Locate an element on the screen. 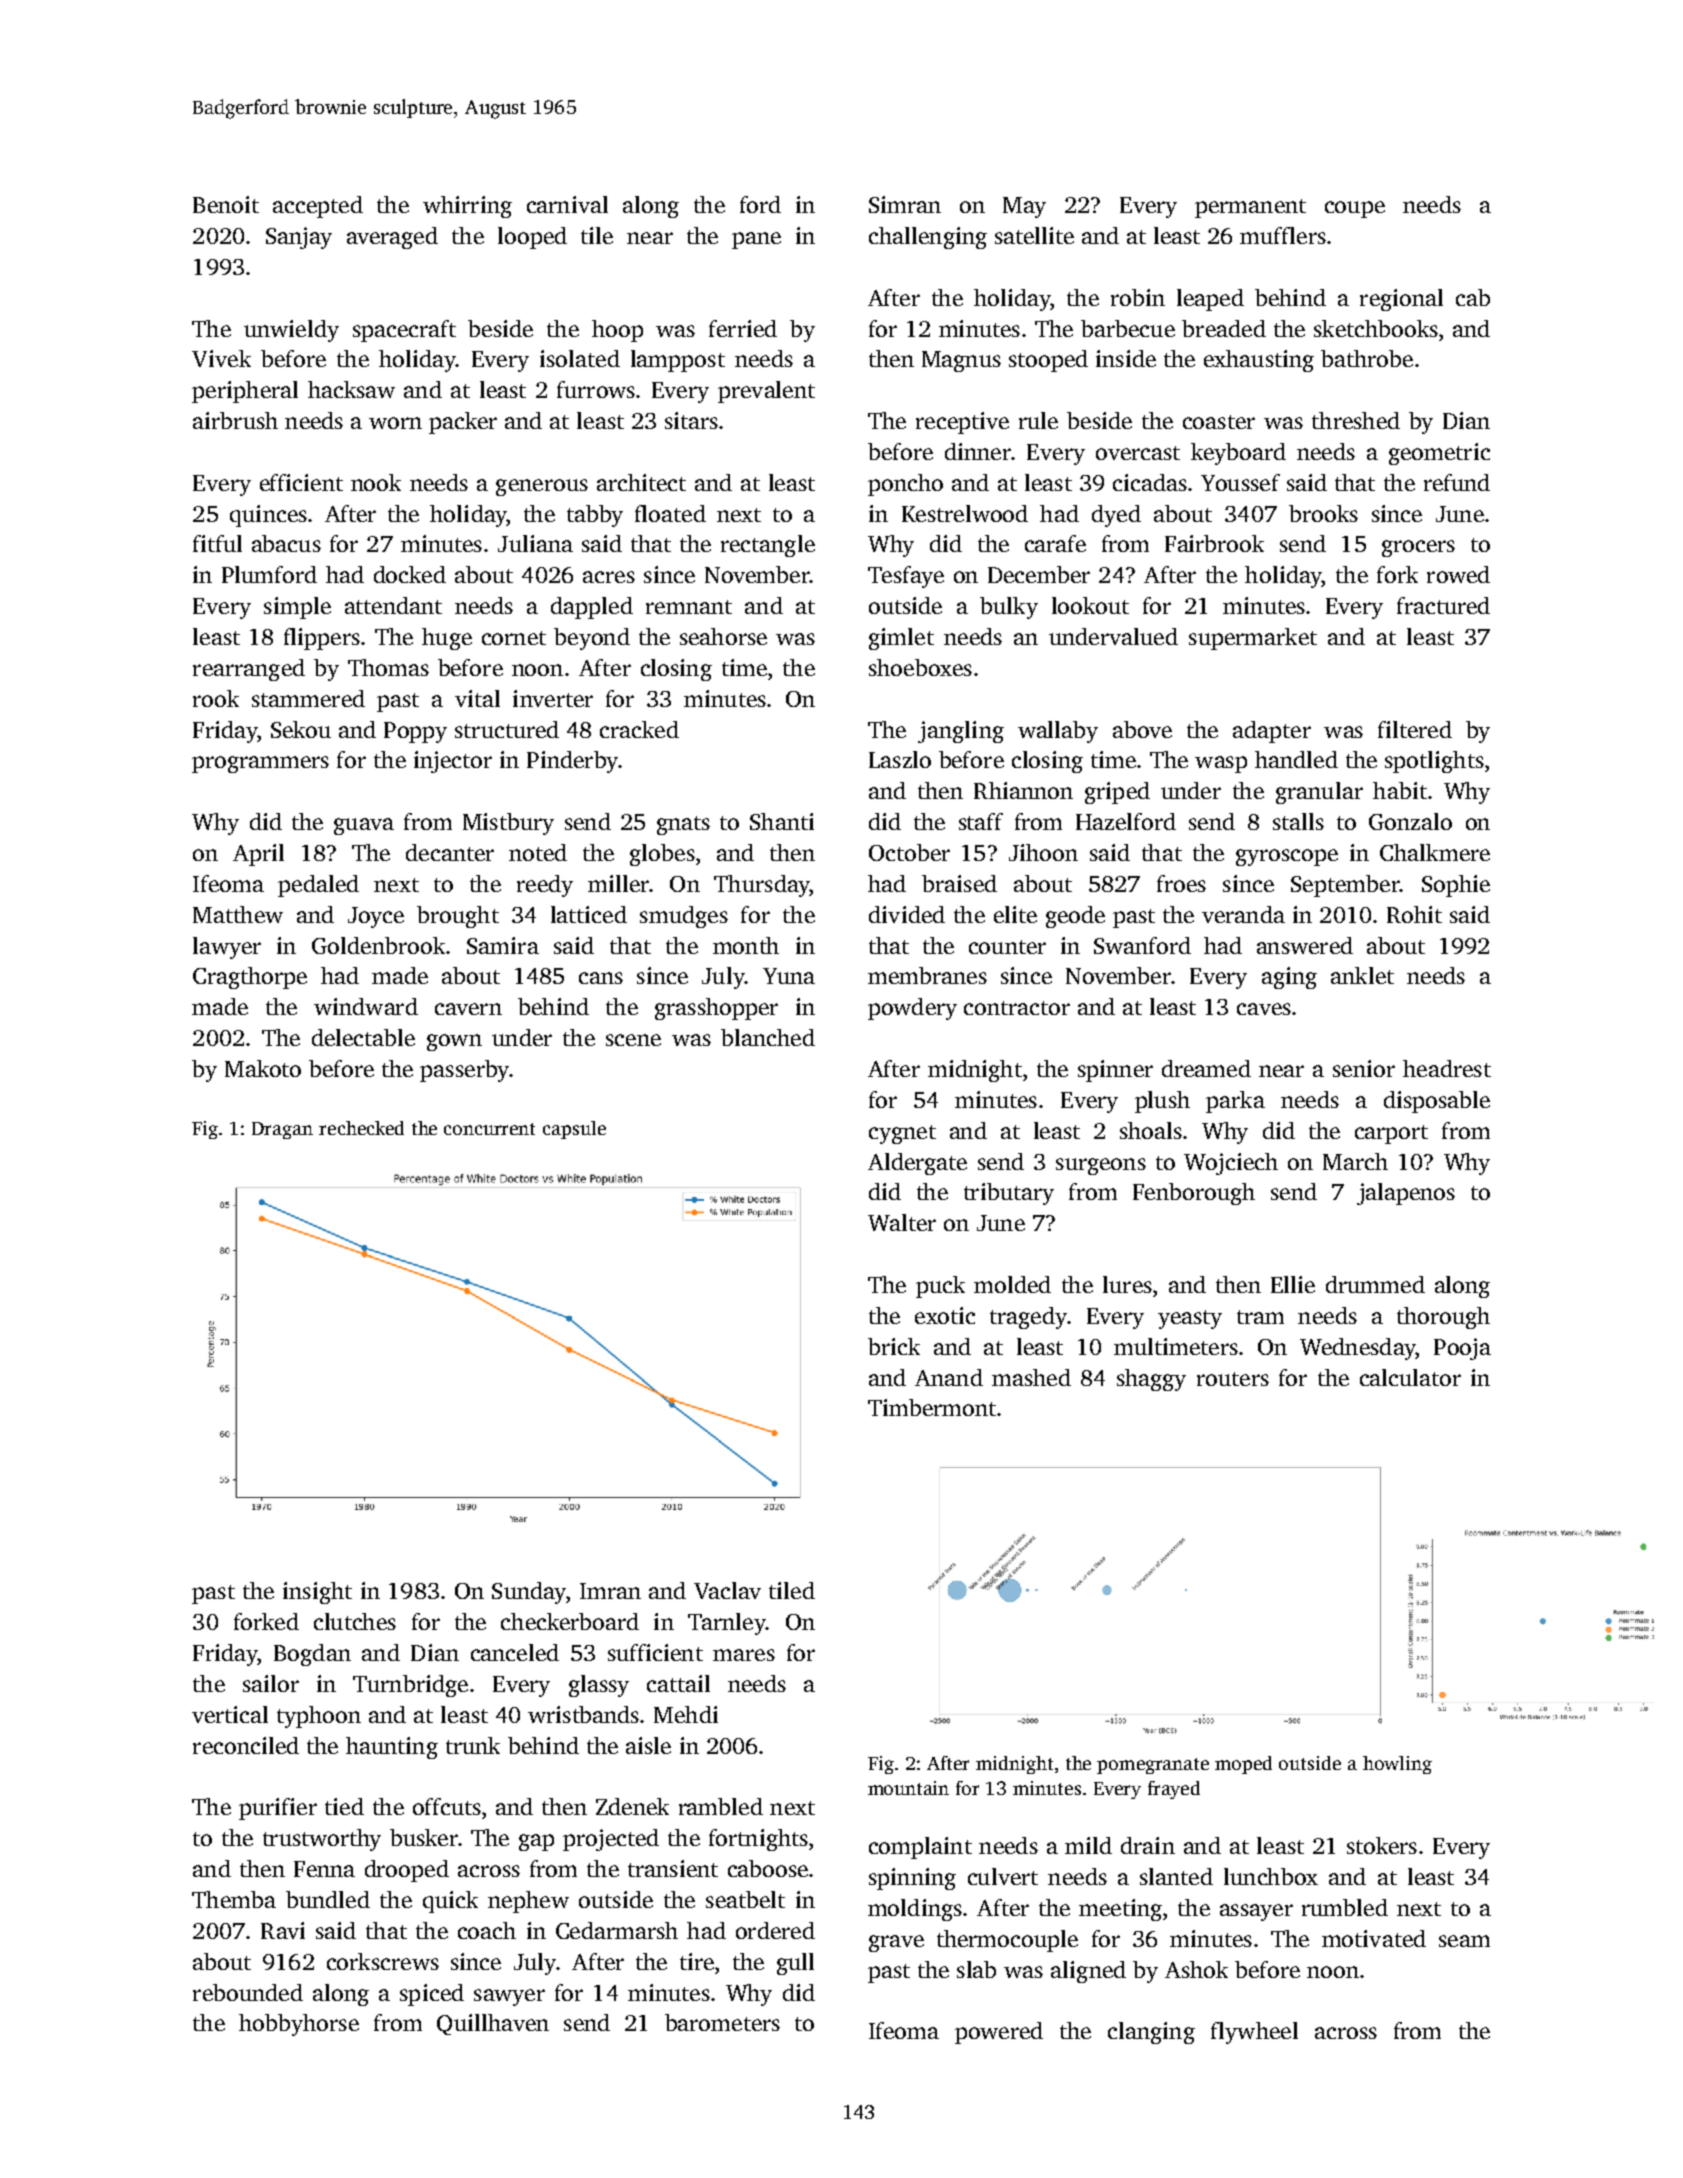 Image resolution: width=1683 pixels, height=2178 pixels. carnival is located at coordinates (567, 204).
